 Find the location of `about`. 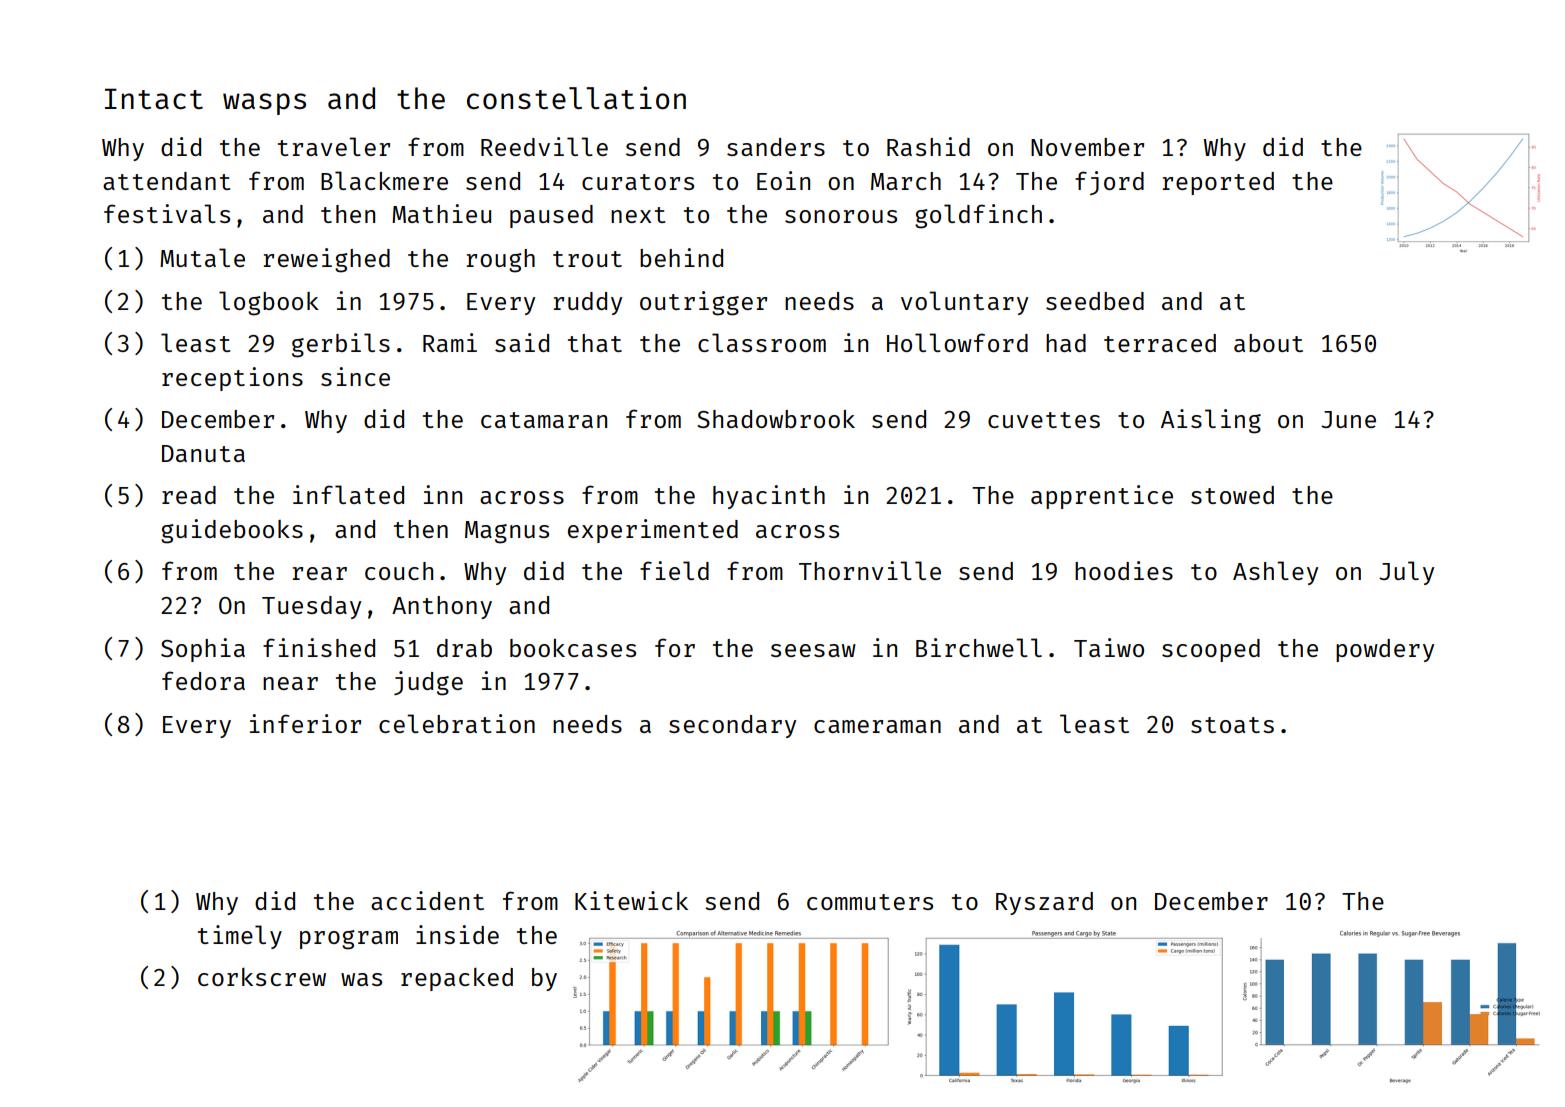

about is located at coordinates (1268, 343).
